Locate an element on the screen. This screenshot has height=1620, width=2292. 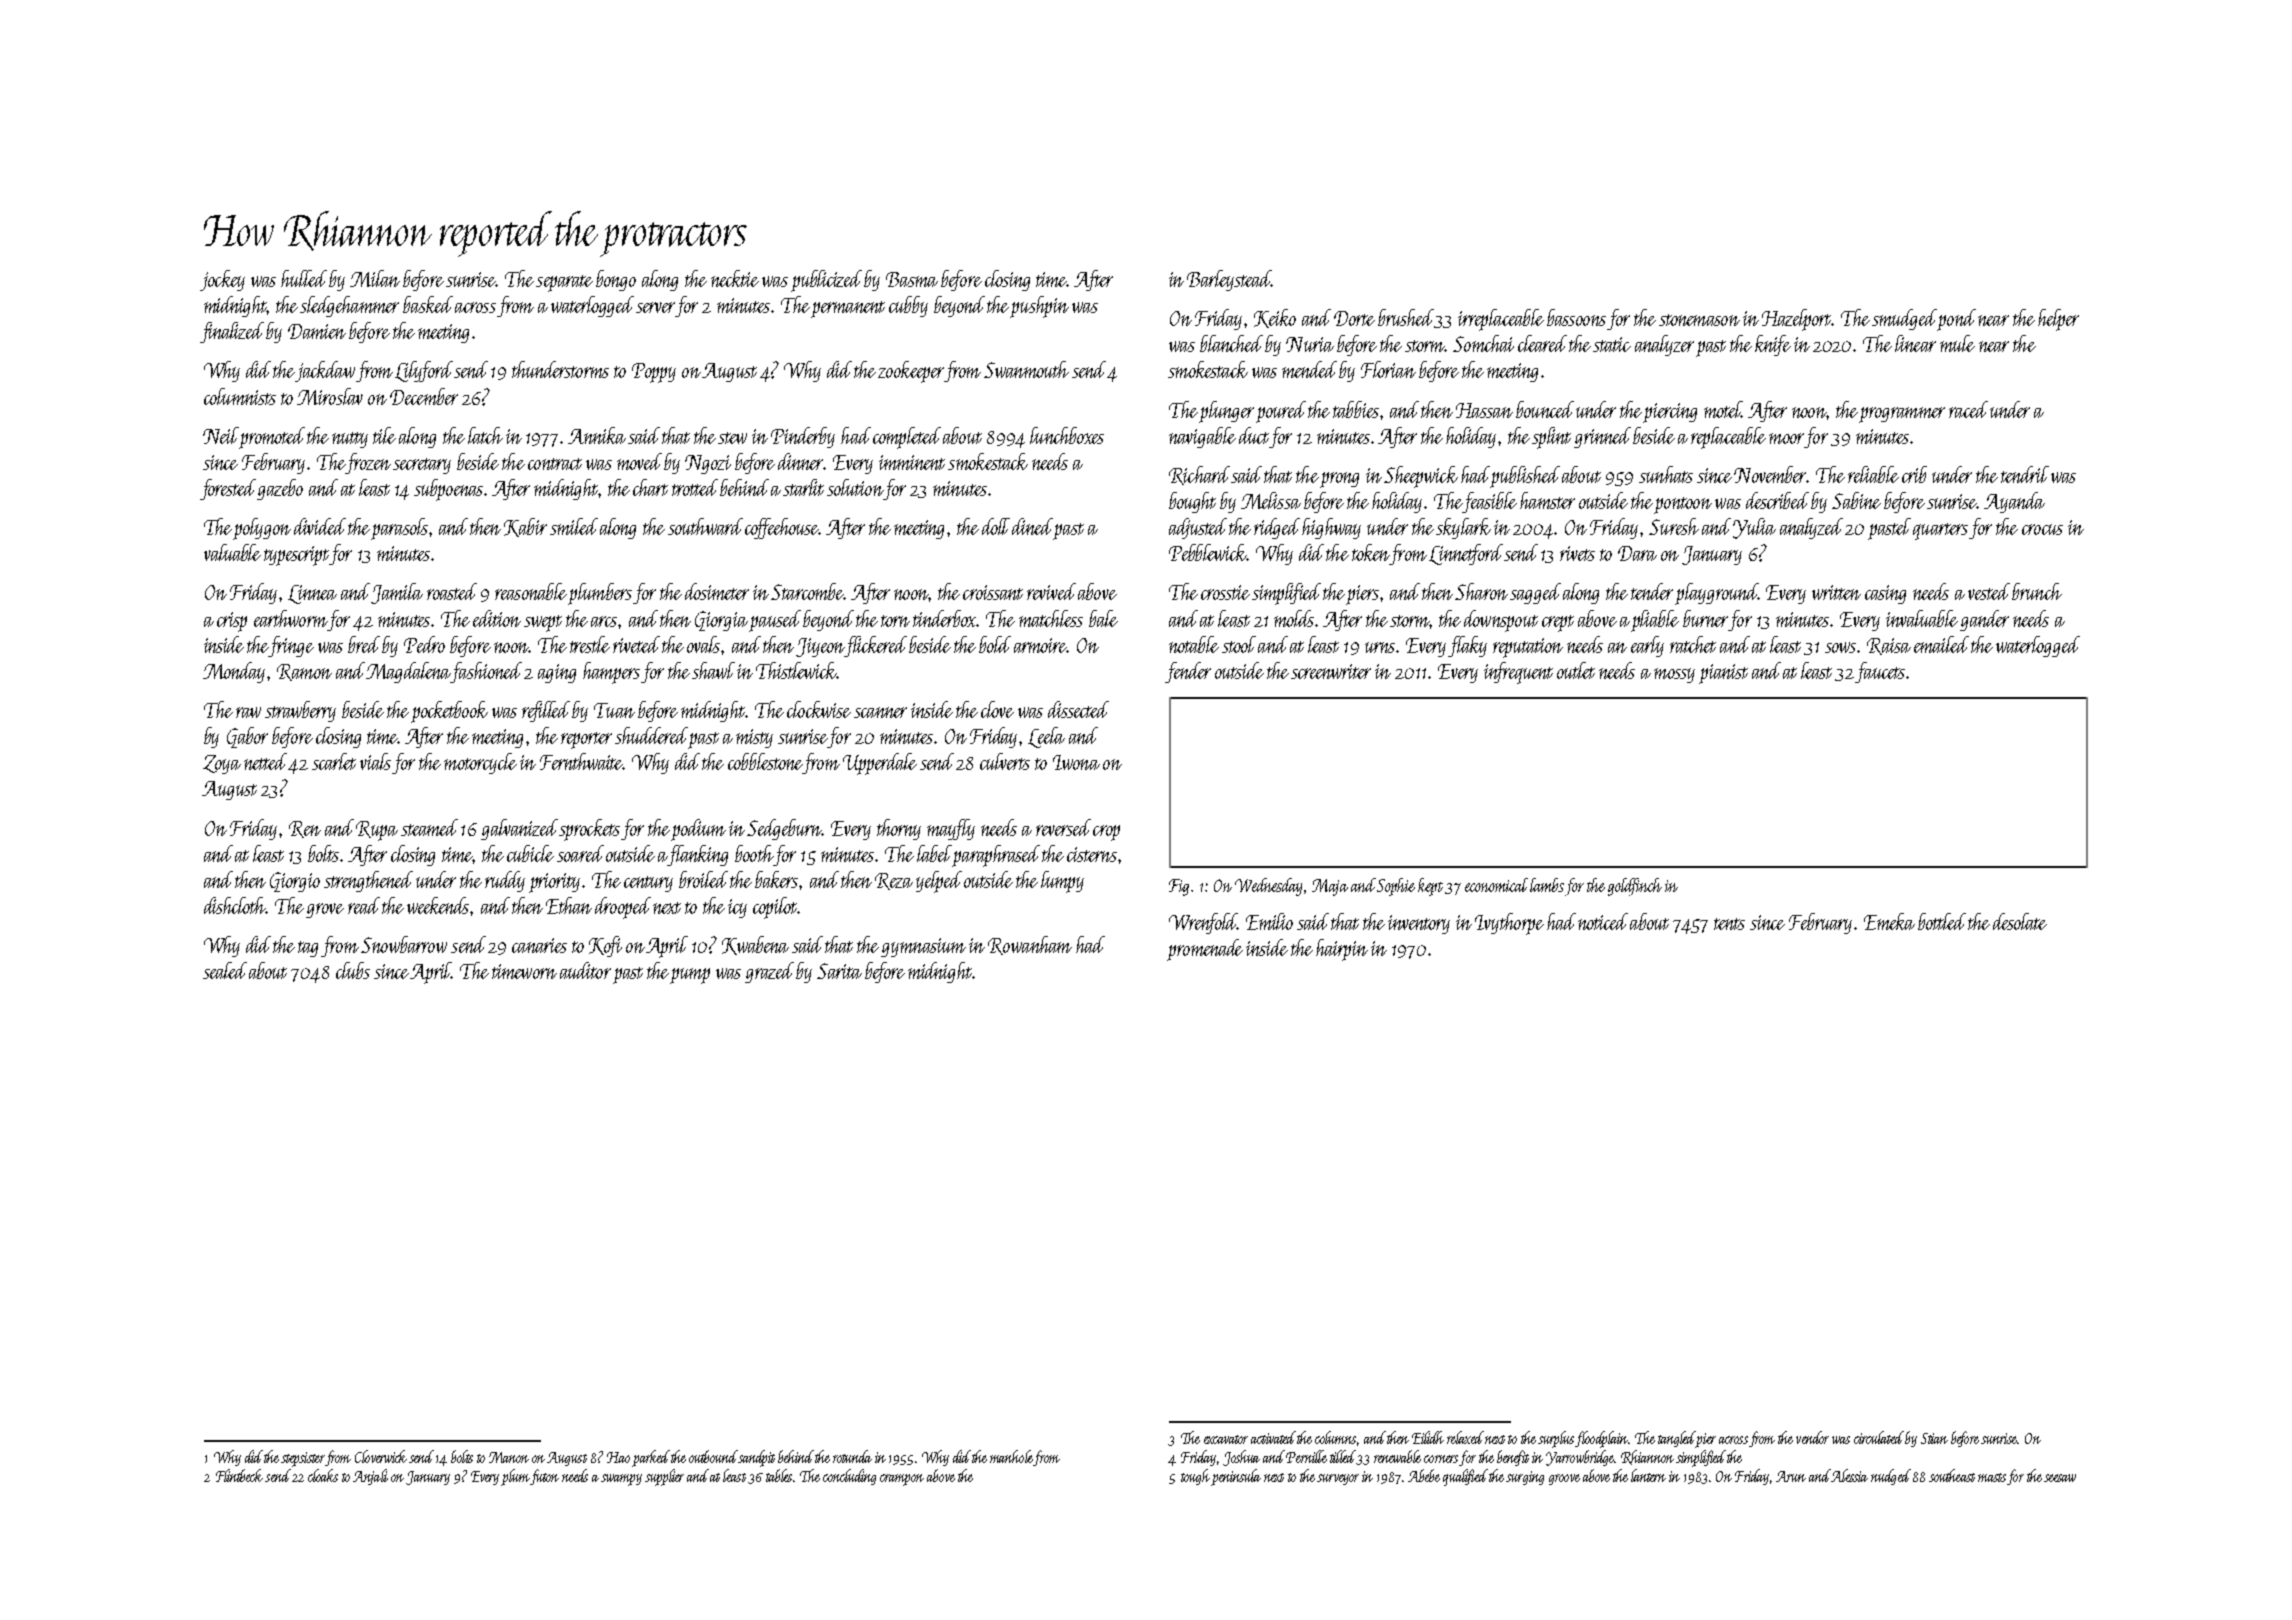
netted is located at coordinates (265, 761).
